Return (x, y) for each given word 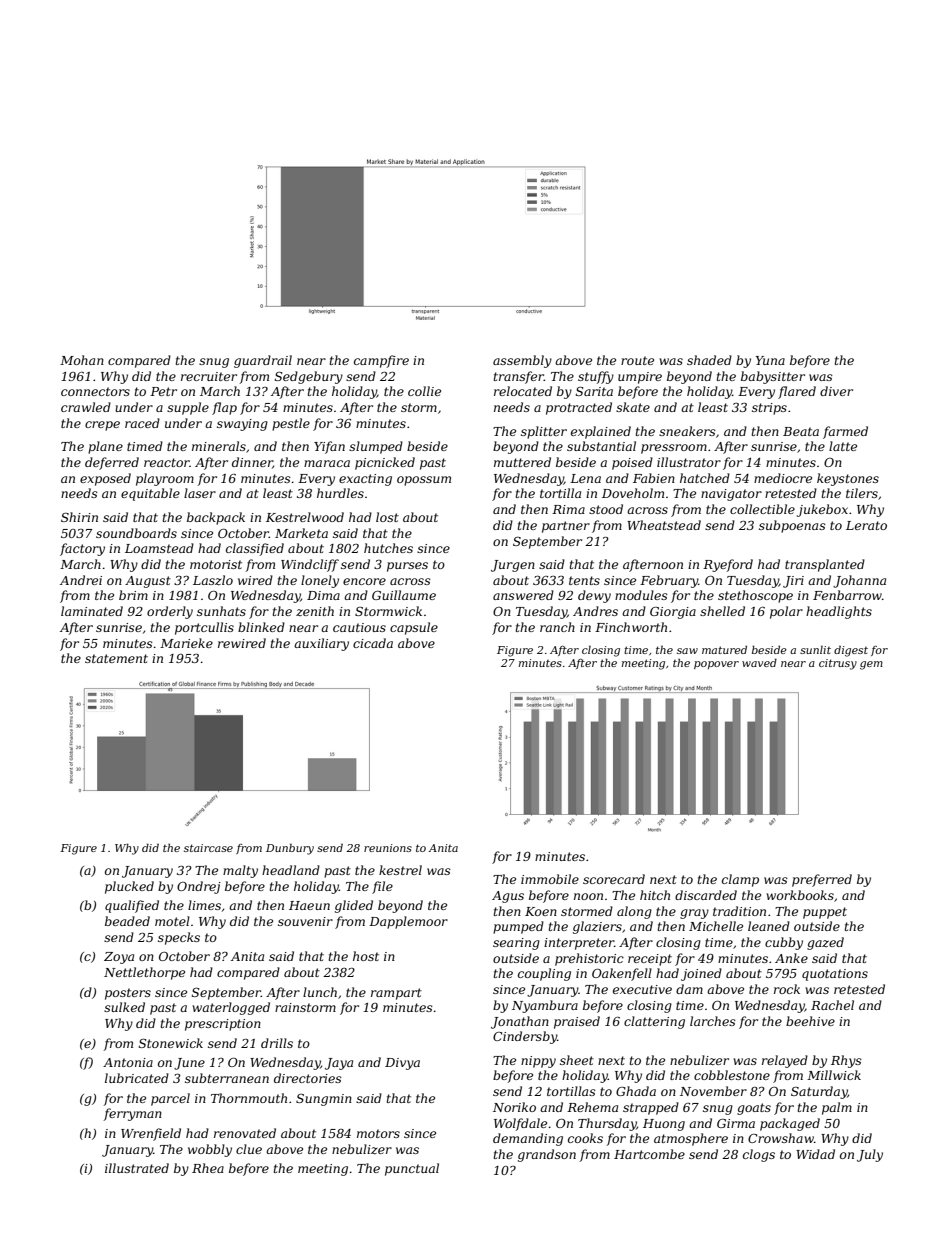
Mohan (82, 360)
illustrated (137, 1168)
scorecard (614, 879)
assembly (522, 361)
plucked (129, 887)
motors (378, 1133)
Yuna (770, 360)
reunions (388, 848)
